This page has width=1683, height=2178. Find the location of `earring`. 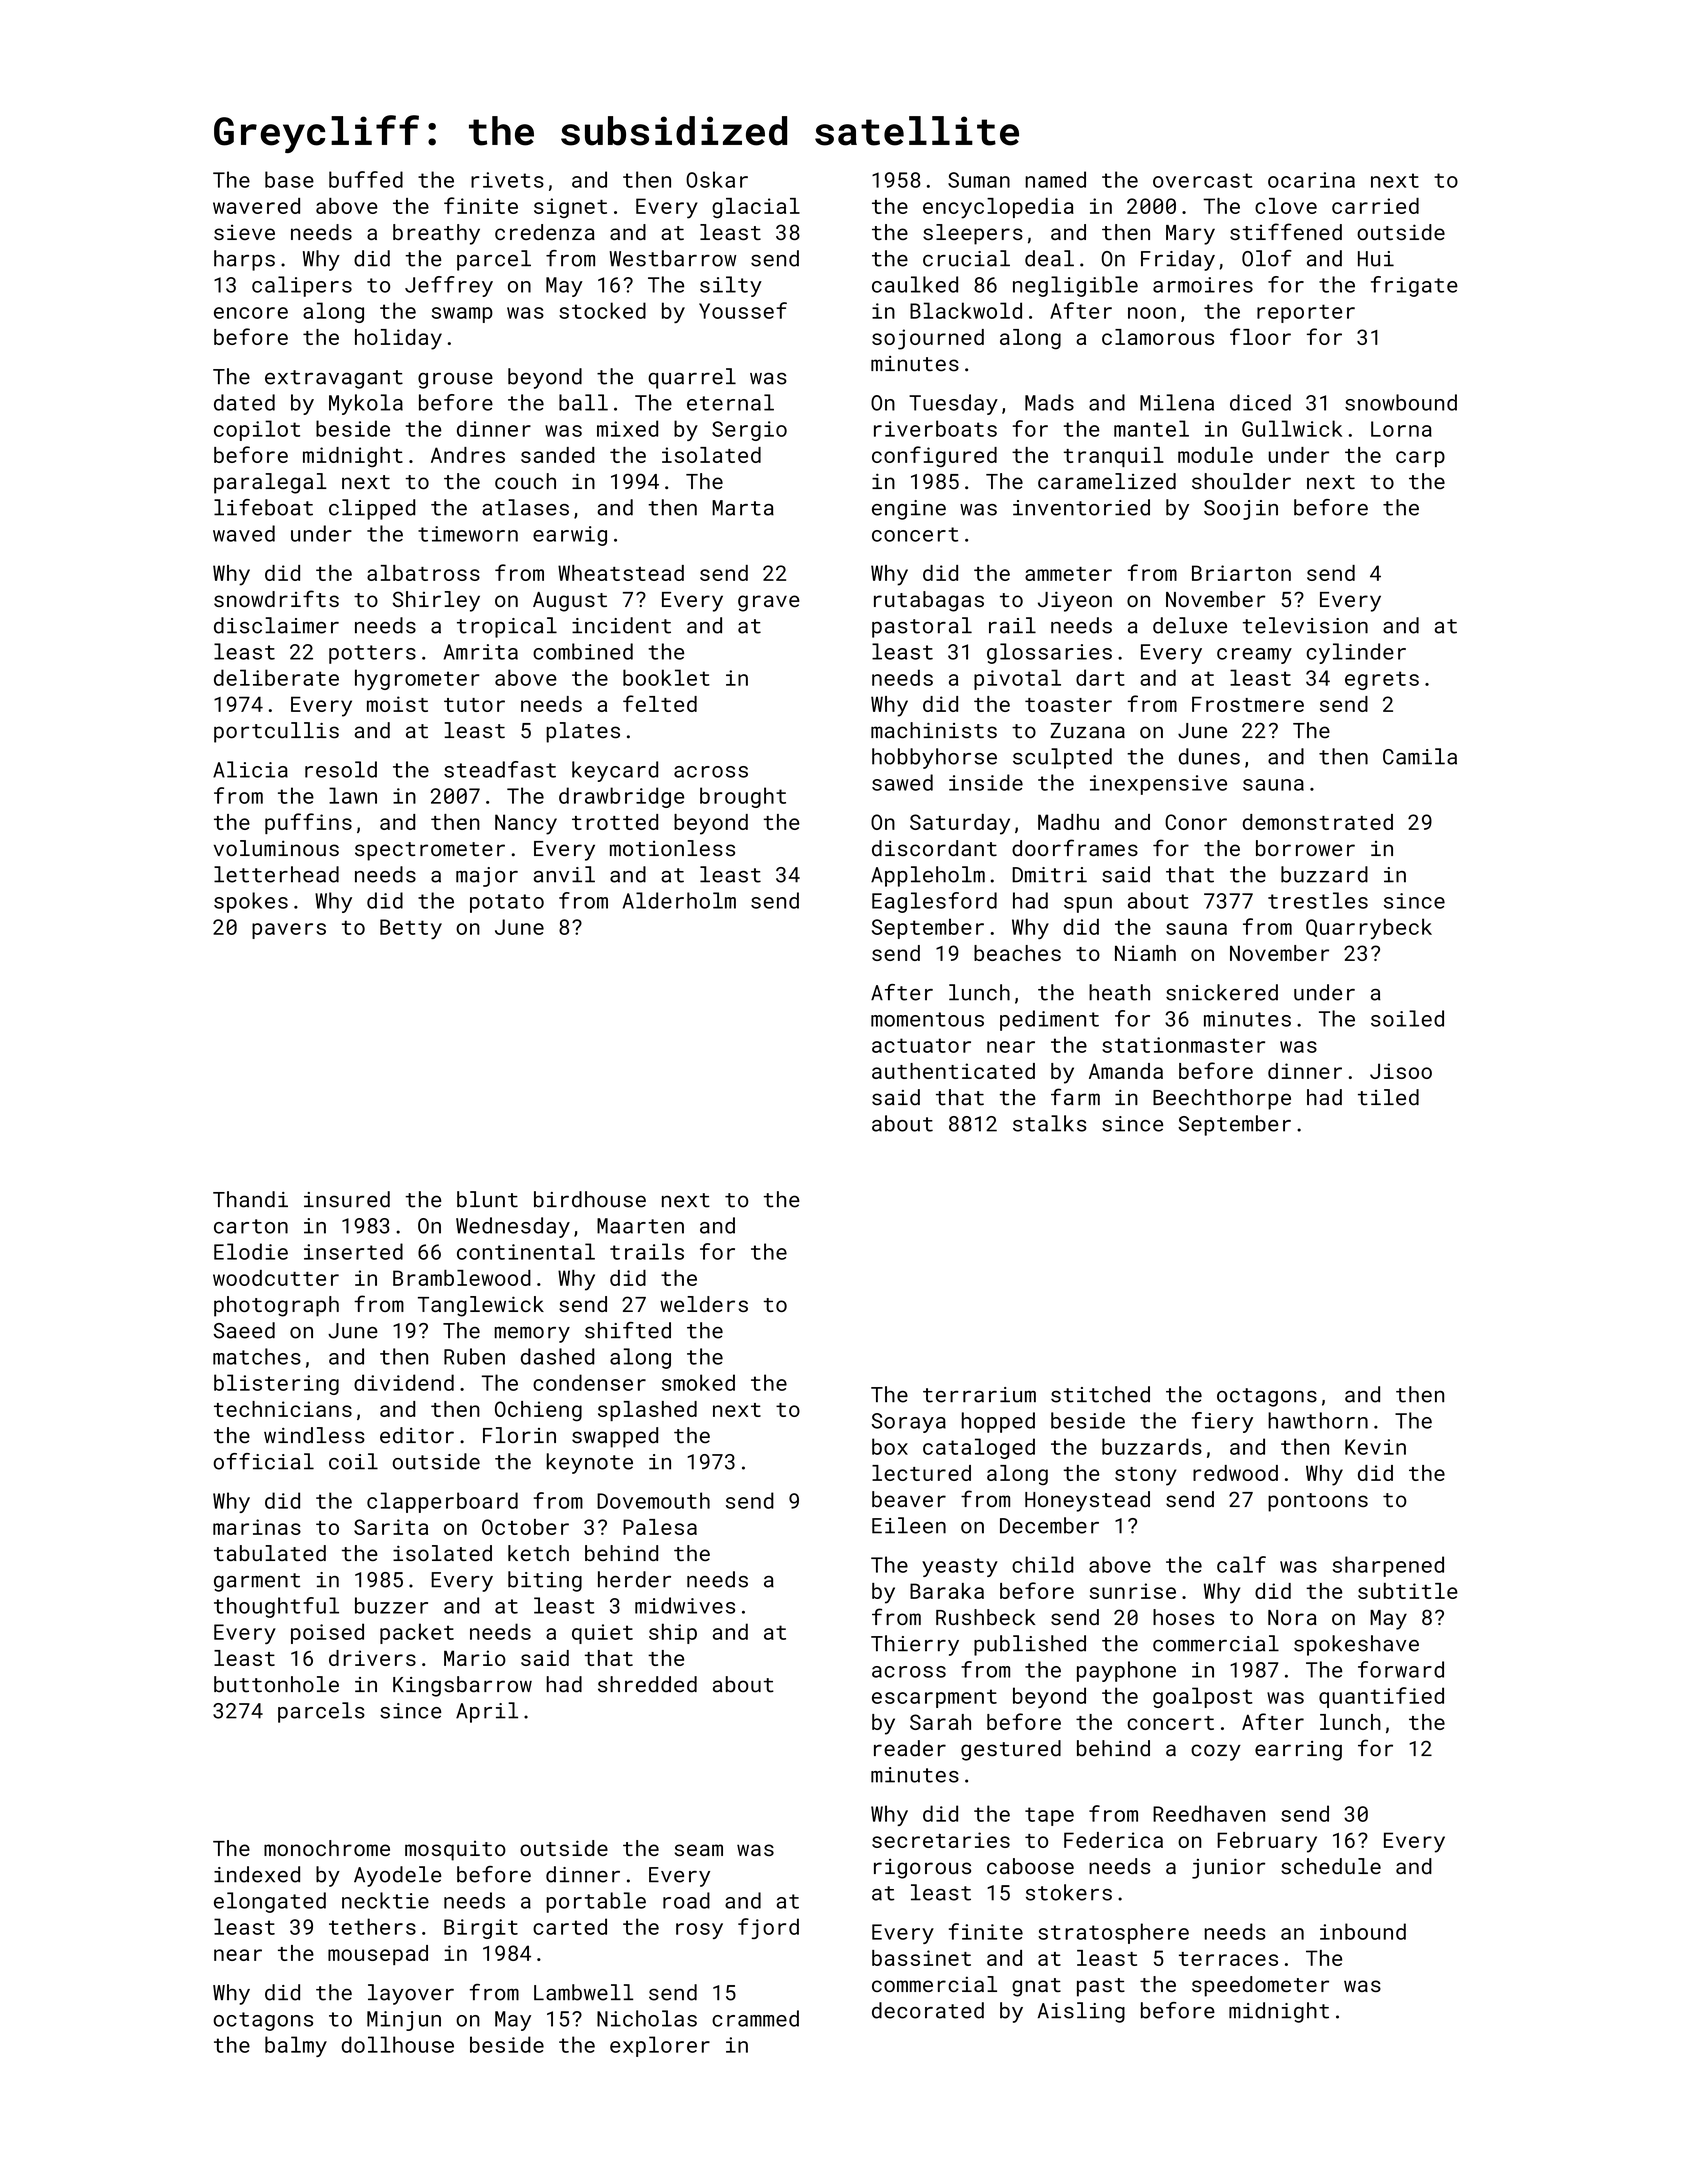

earring is located at coordinates (1298, 1751).
